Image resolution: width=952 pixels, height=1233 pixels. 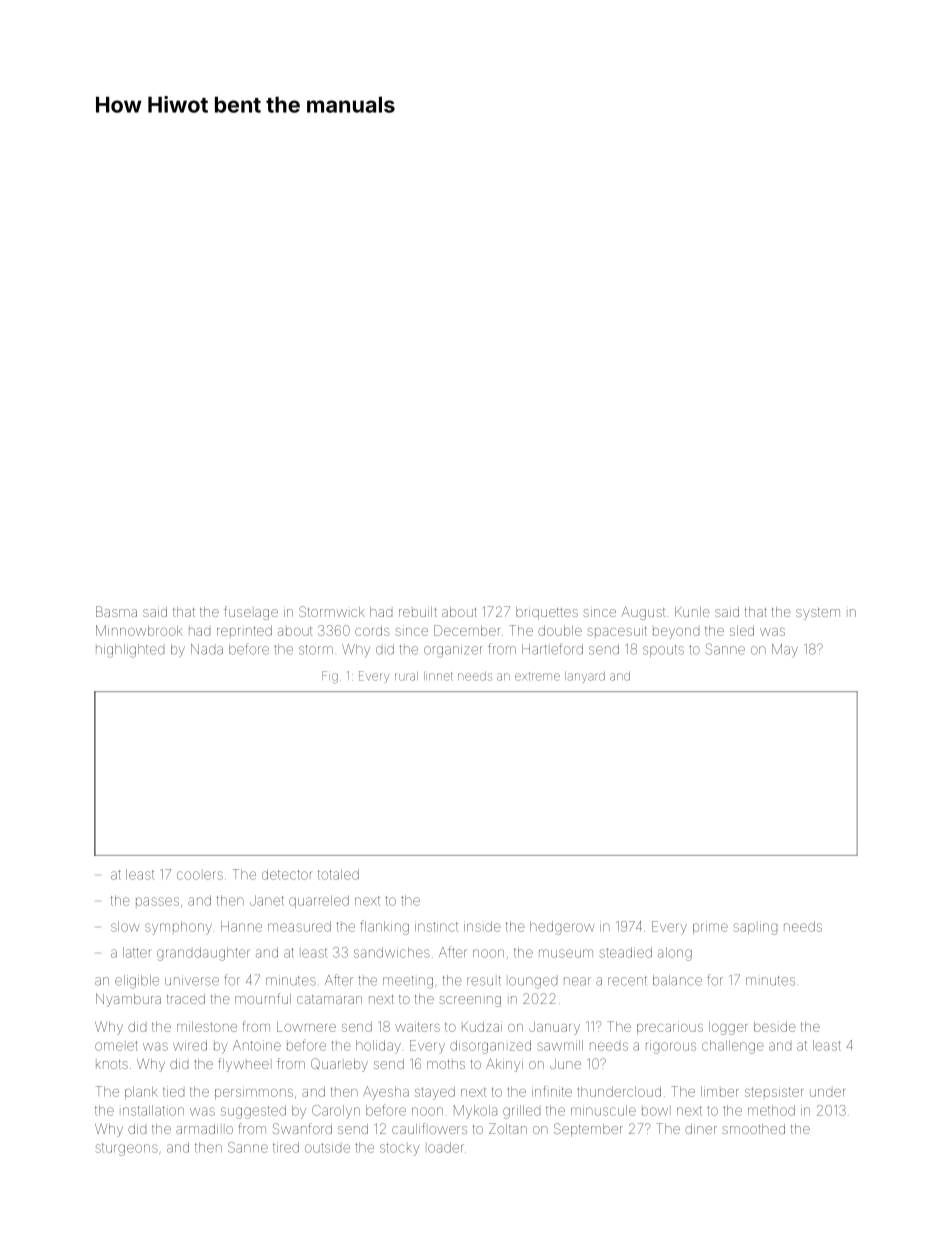 I want to click on Basma, so click(x=116, y=611).
